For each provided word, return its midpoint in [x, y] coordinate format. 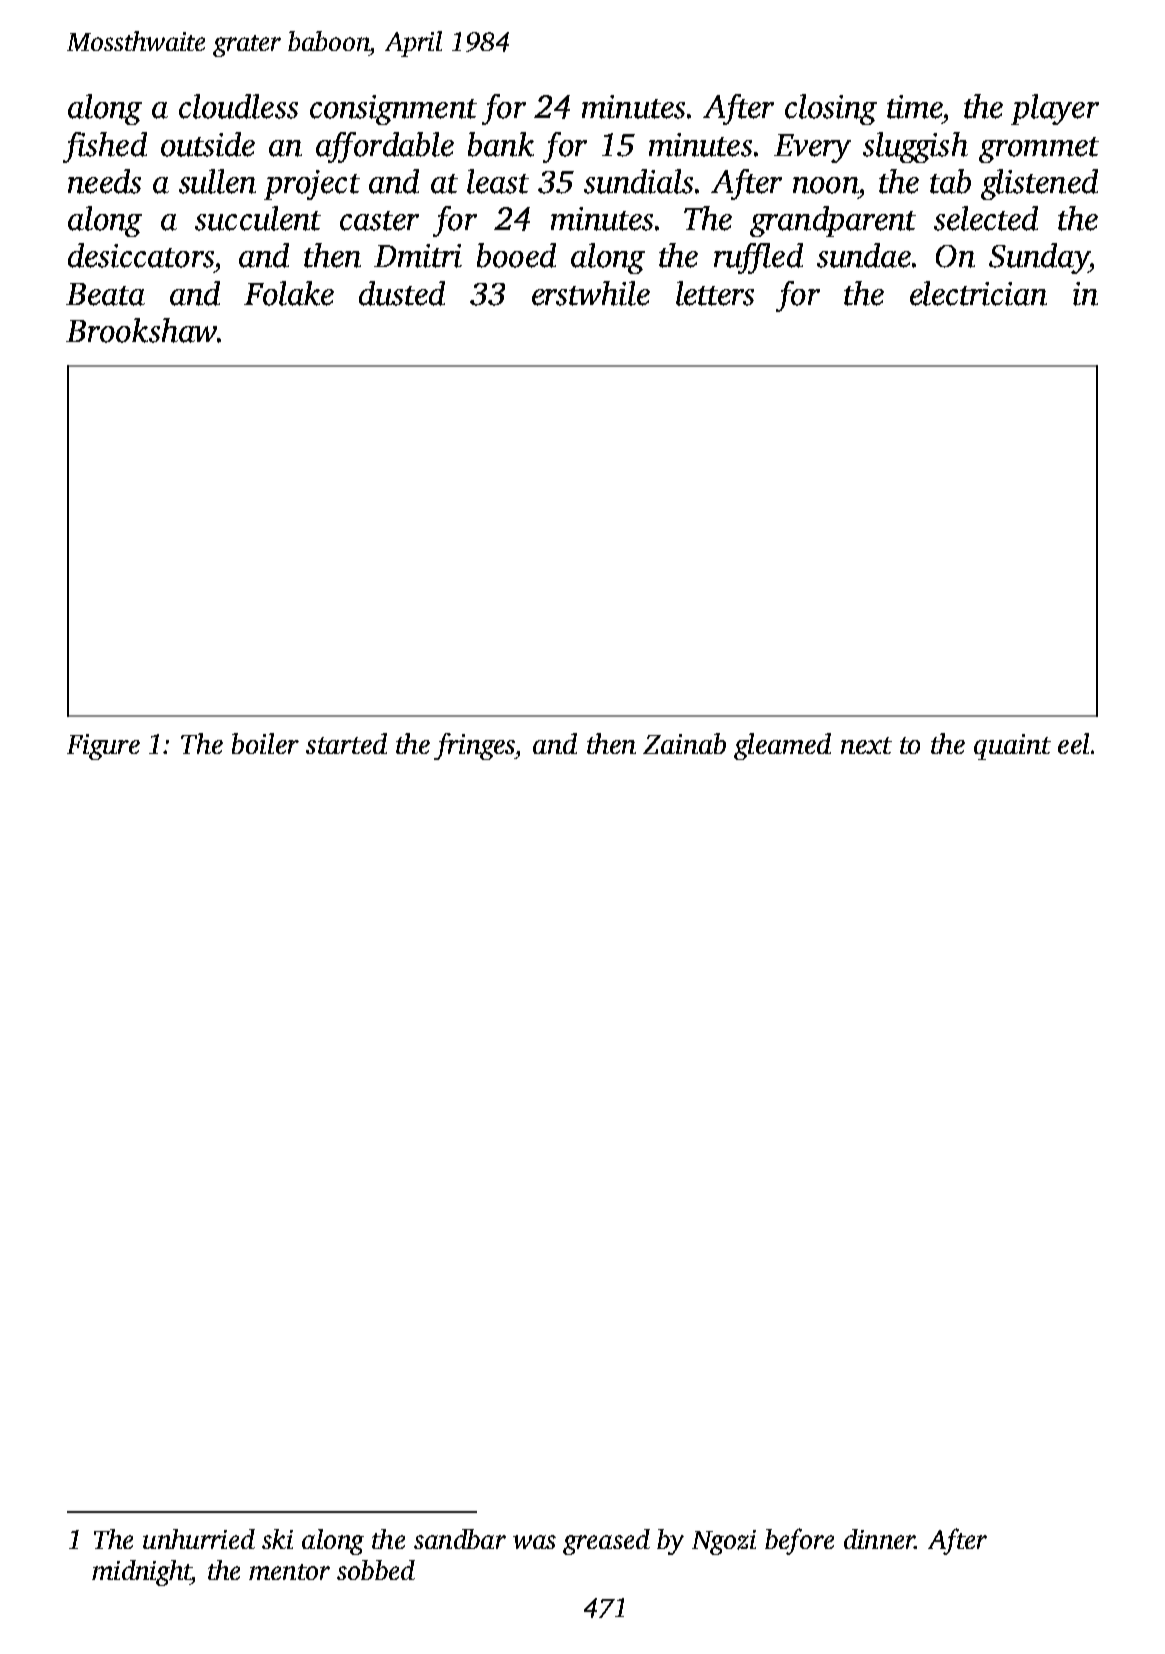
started [346, 743]
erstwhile [591, 293]
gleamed [782, 746]
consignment [393, 110]
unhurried [199, 1539]
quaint [1012, 747]
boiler [265, 743]
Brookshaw [141, 330]
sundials [638, 181]
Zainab [684, 743]
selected [986, 218]
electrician [978, 293]
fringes [475, 746]
